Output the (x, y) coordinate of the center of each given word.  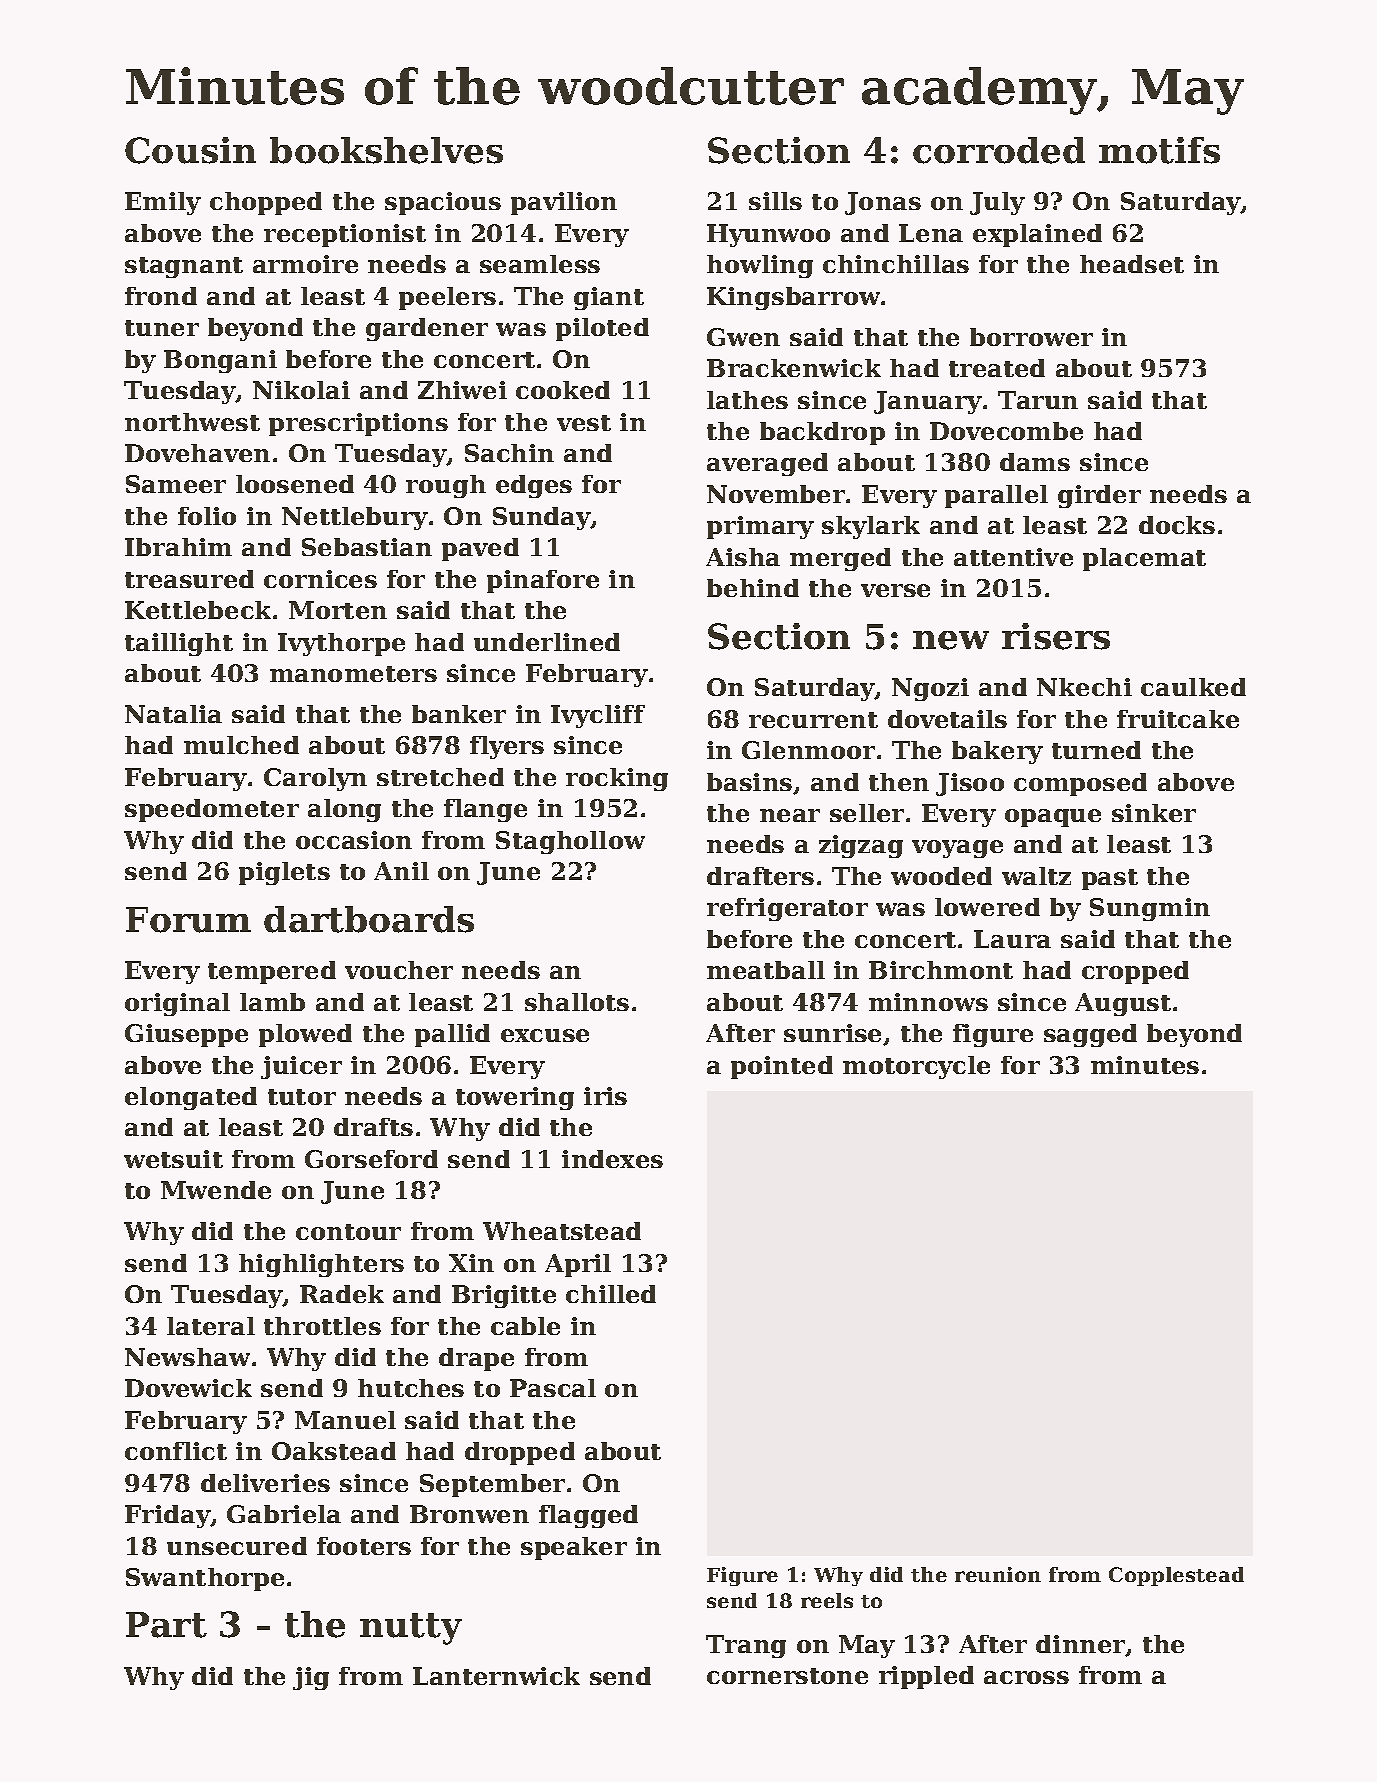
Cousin (190, 150)
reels (827, 1600)
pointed (782, 1067)
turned (1096, 750)
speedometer (212, 810)
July (997, 203)
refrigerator (787, 909)
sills (775, 201)
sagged (1090, 1035)
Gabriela (284, 1514)
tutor (302, 1097)
